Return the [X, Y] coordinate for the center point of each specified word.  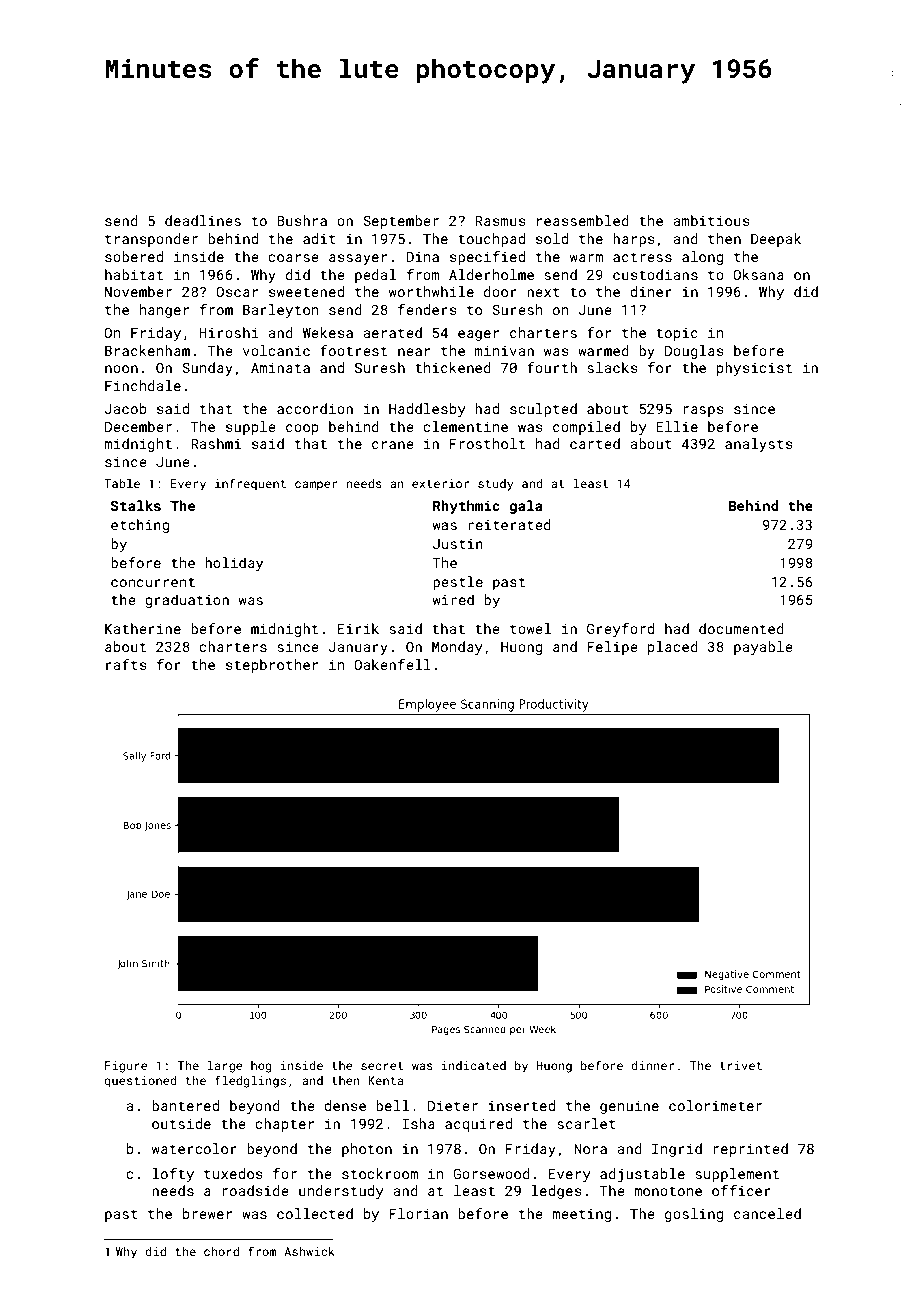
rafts [126, 664]
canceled [767, 1213]
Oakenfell [392, 664]
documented [741, 628]
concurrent [153, 582]
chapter [284, 1125]
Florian [418, 1213]
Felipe [612, 648]
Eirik [358, 628]
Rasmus [500, 221]
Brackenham [147, 350]
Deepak [776, 240]
